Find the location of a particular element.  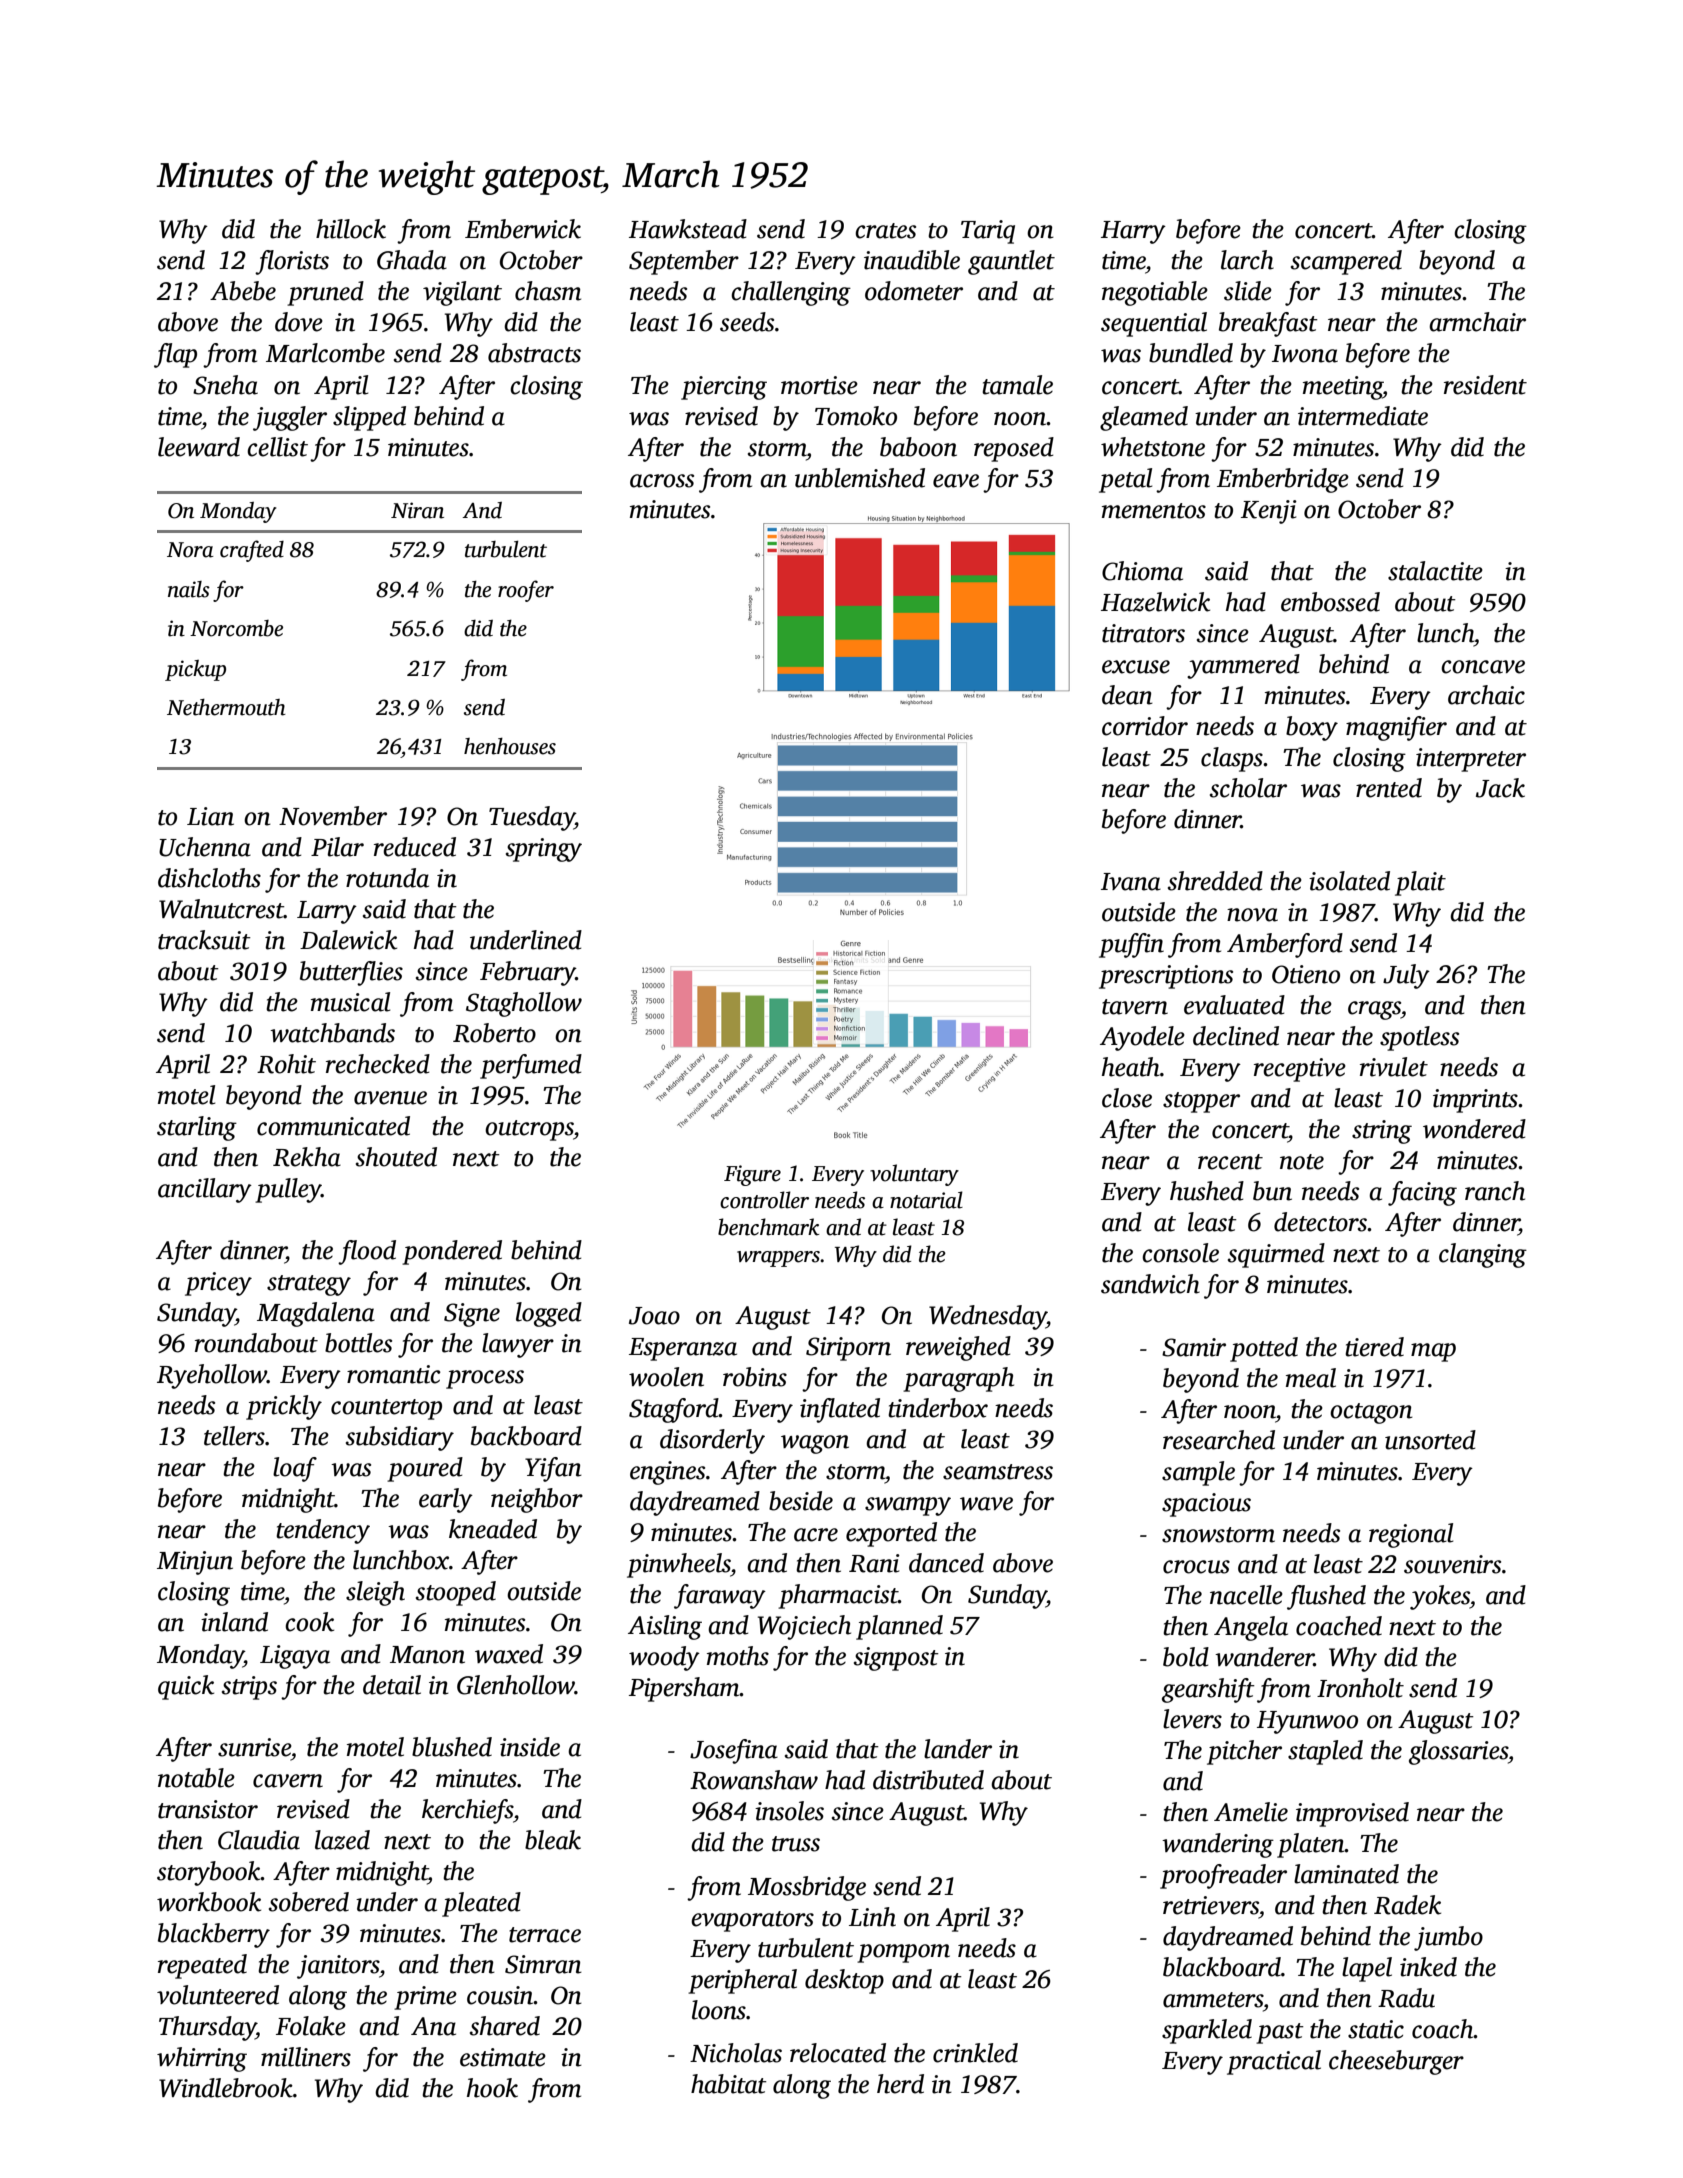

Rowanshaw is located at coordinates (754, 1780).
